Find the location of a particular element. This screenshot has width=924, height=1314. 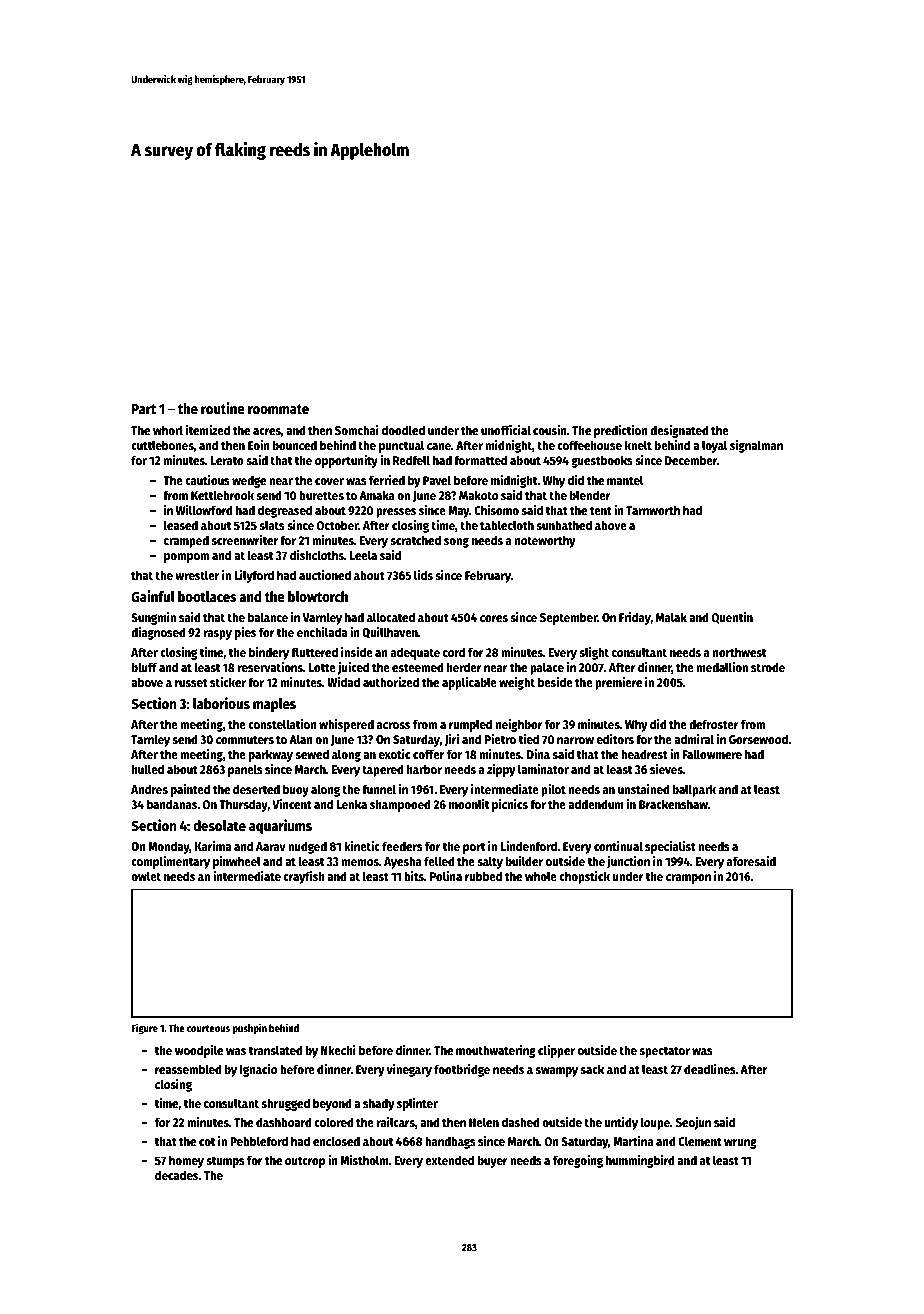

decades is located at coordinates (177, 1175).
